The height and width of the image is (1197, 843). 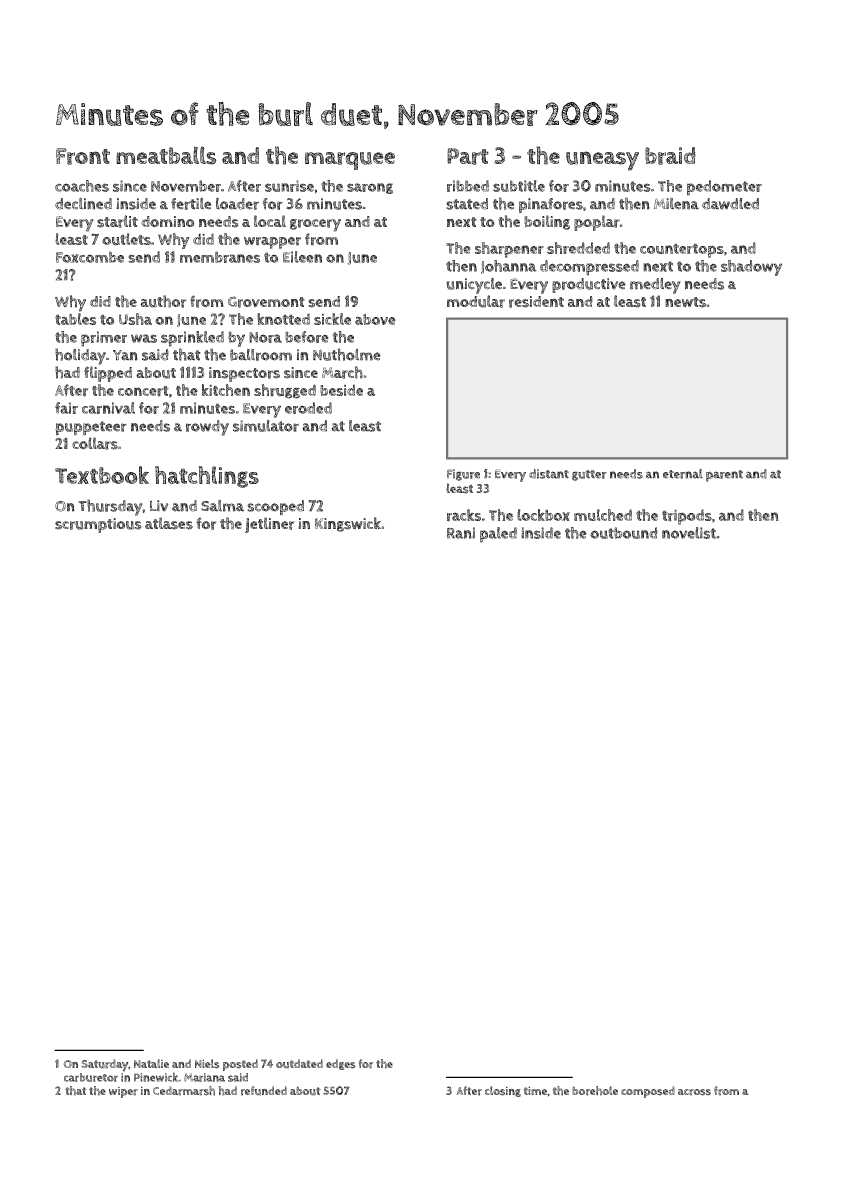 What do you see at coordinates (264, 1091) in the image?
I see `refunded` at bounding box center [264, 1091].
